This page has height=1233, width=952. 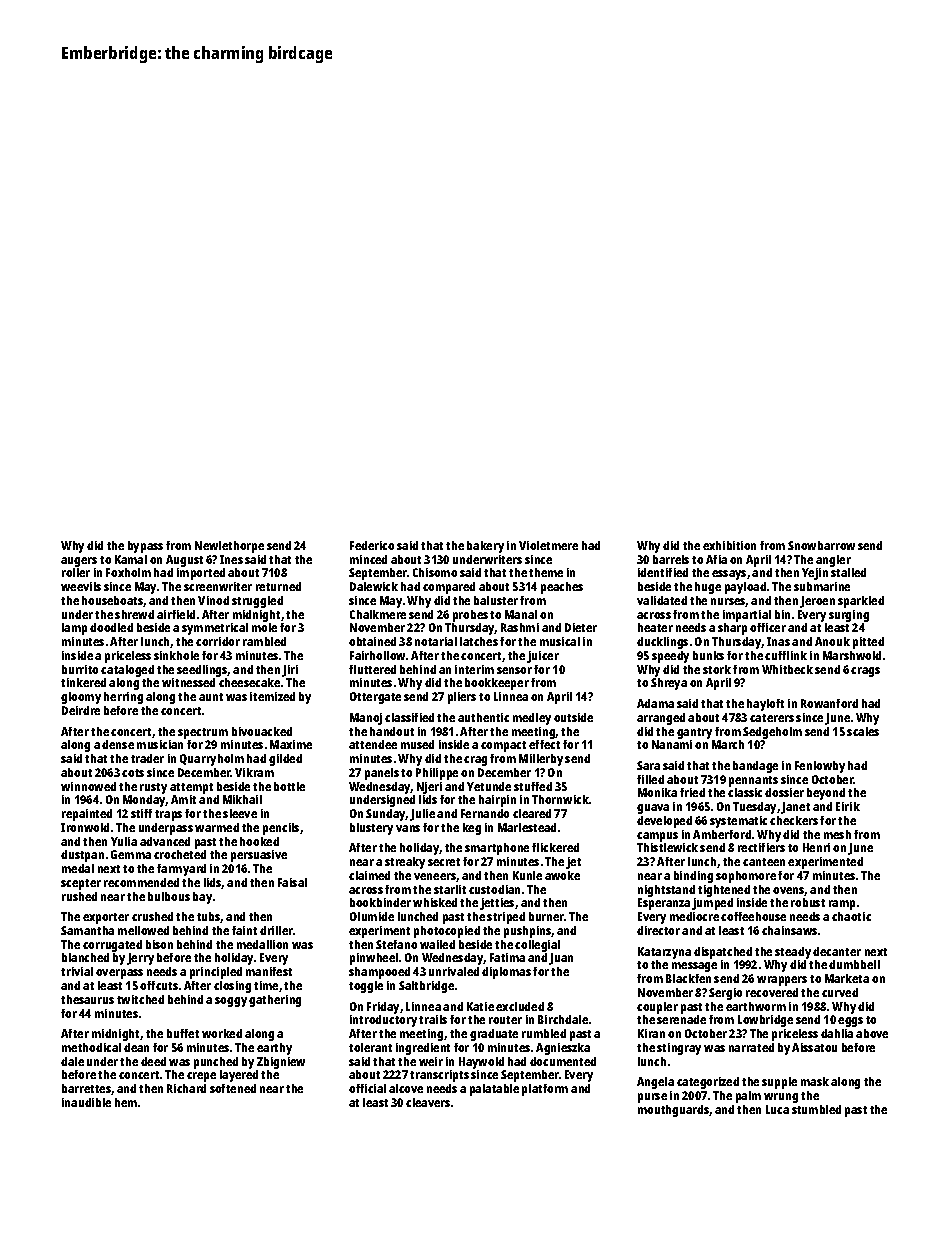 I want to click on dustpan, so click(x=82, y=856).
